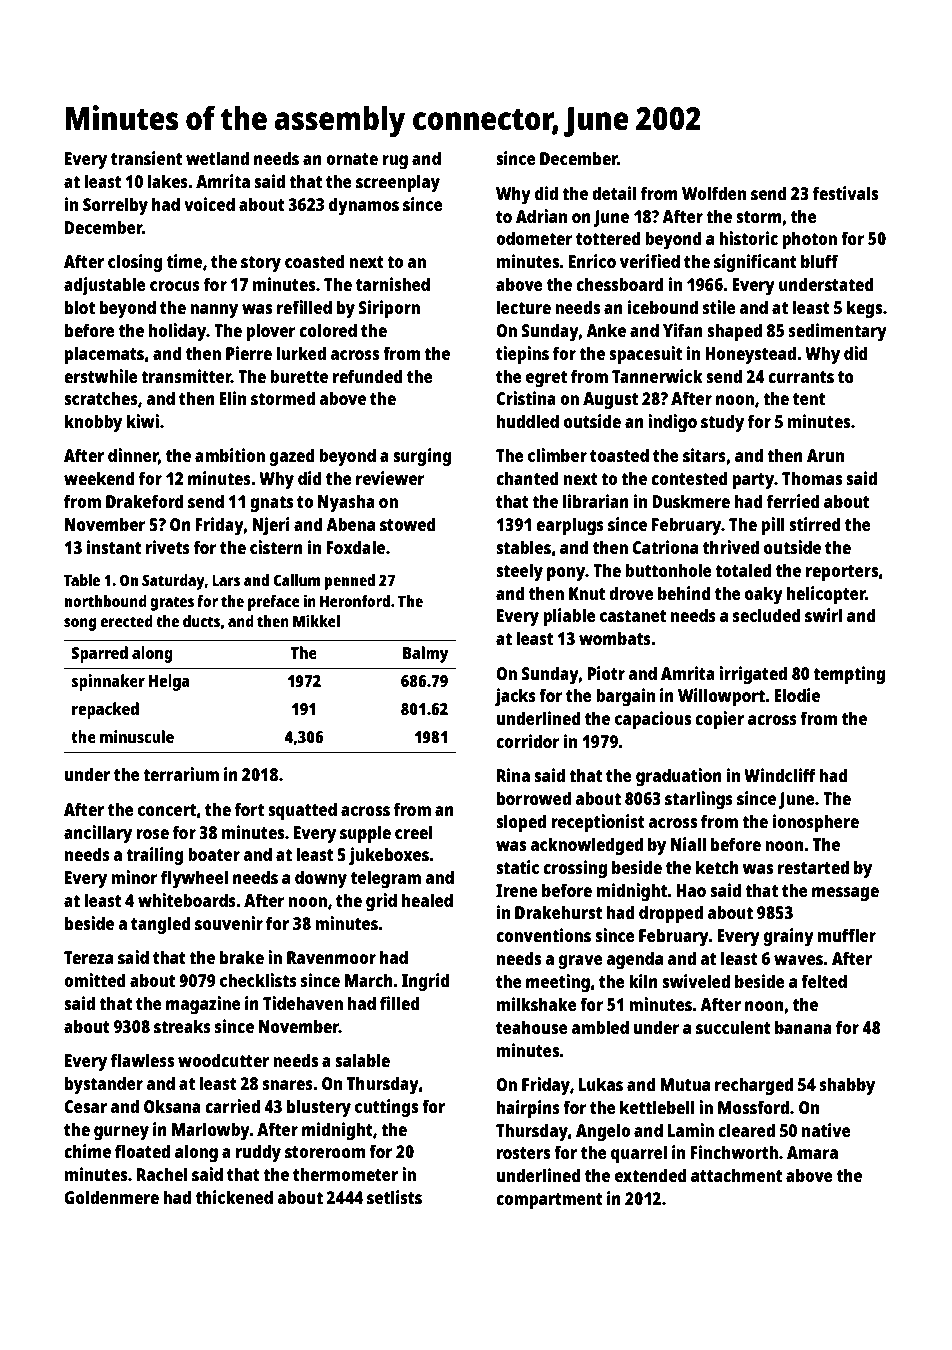 The width and height of the page is (952, 1350). I want to click on refunded, so click(368, 376).
